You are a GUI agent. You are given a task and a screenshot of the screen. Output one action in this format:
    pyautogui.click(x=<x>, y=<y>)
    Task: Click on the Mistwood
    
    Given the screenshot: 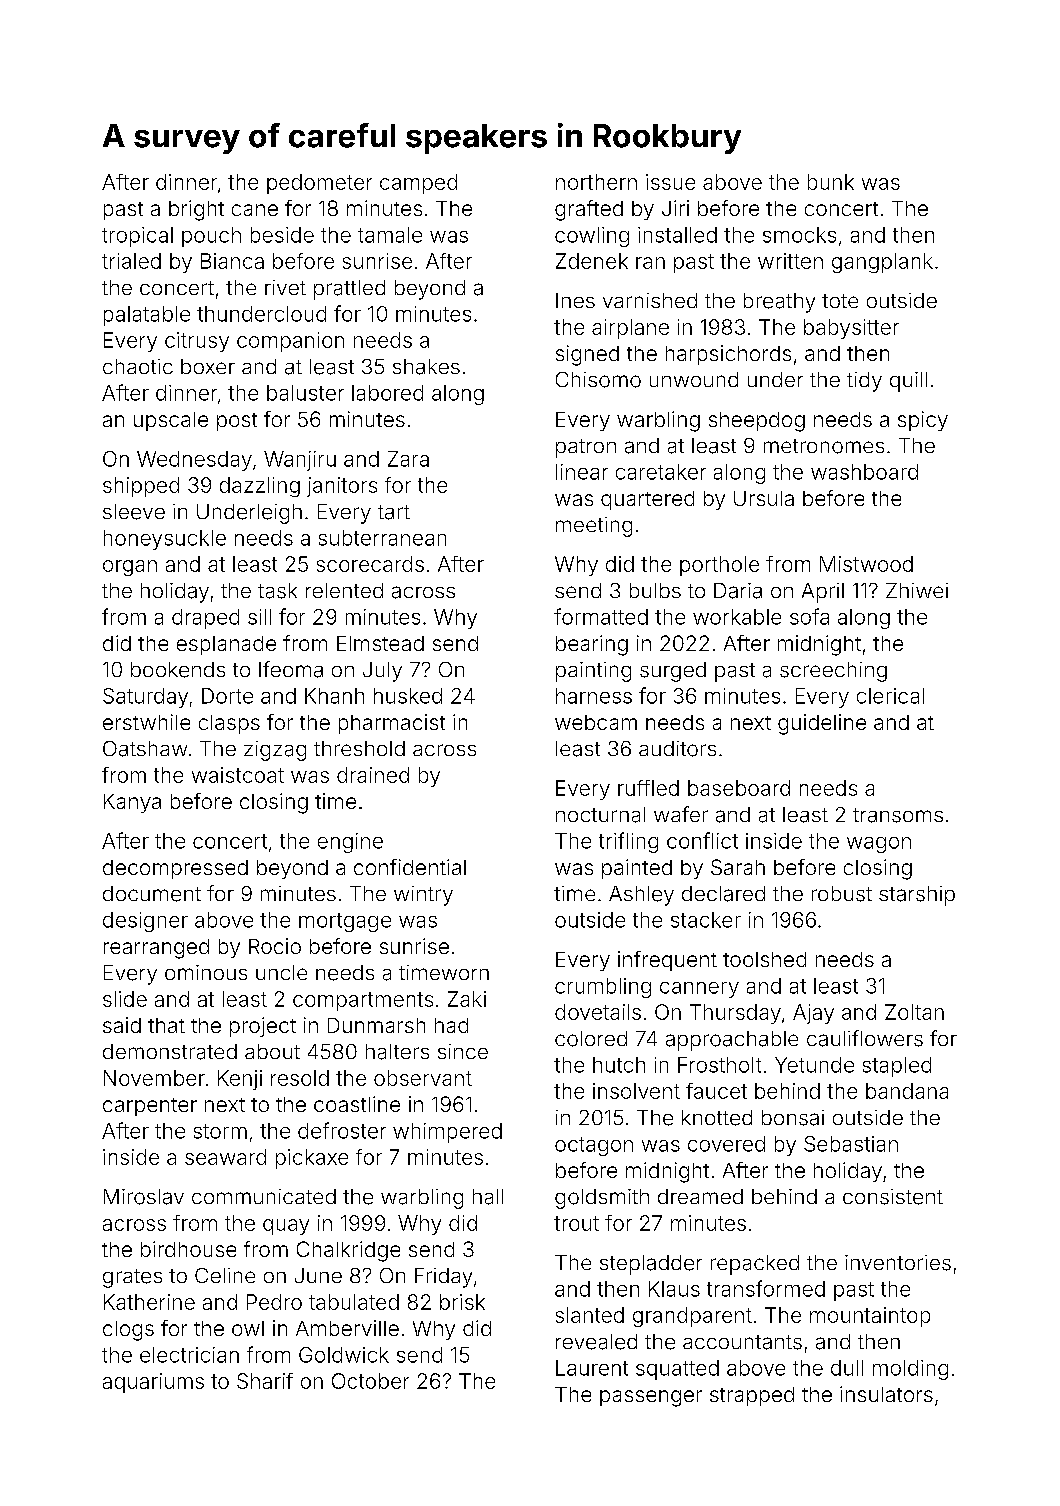 What is the action you would take?
    pyautogui.click(x=866, y=564)
